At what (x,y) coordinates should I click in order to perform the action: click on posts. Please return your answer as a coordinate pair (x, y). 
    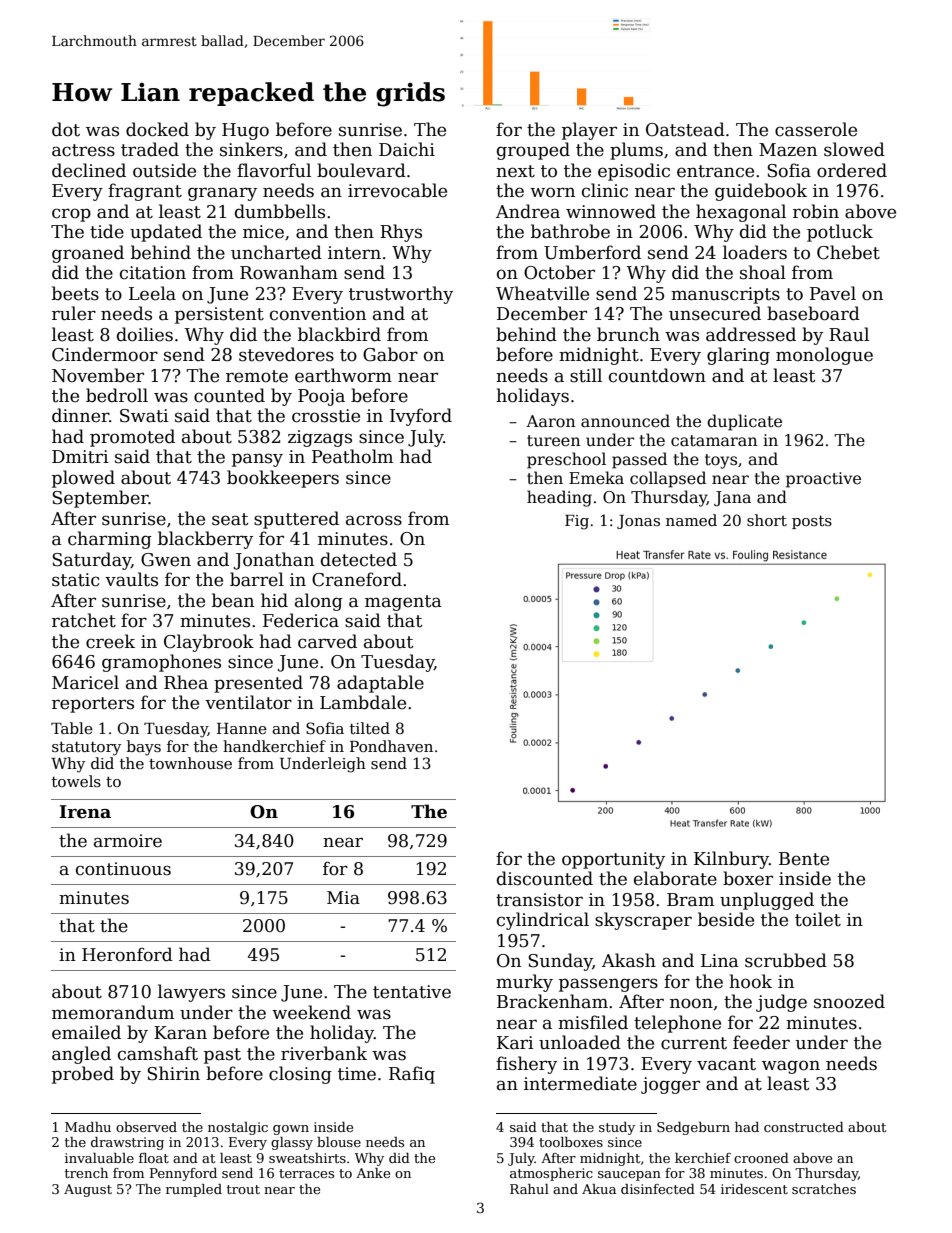
    Looking at the image, I should click on (812, 522).
